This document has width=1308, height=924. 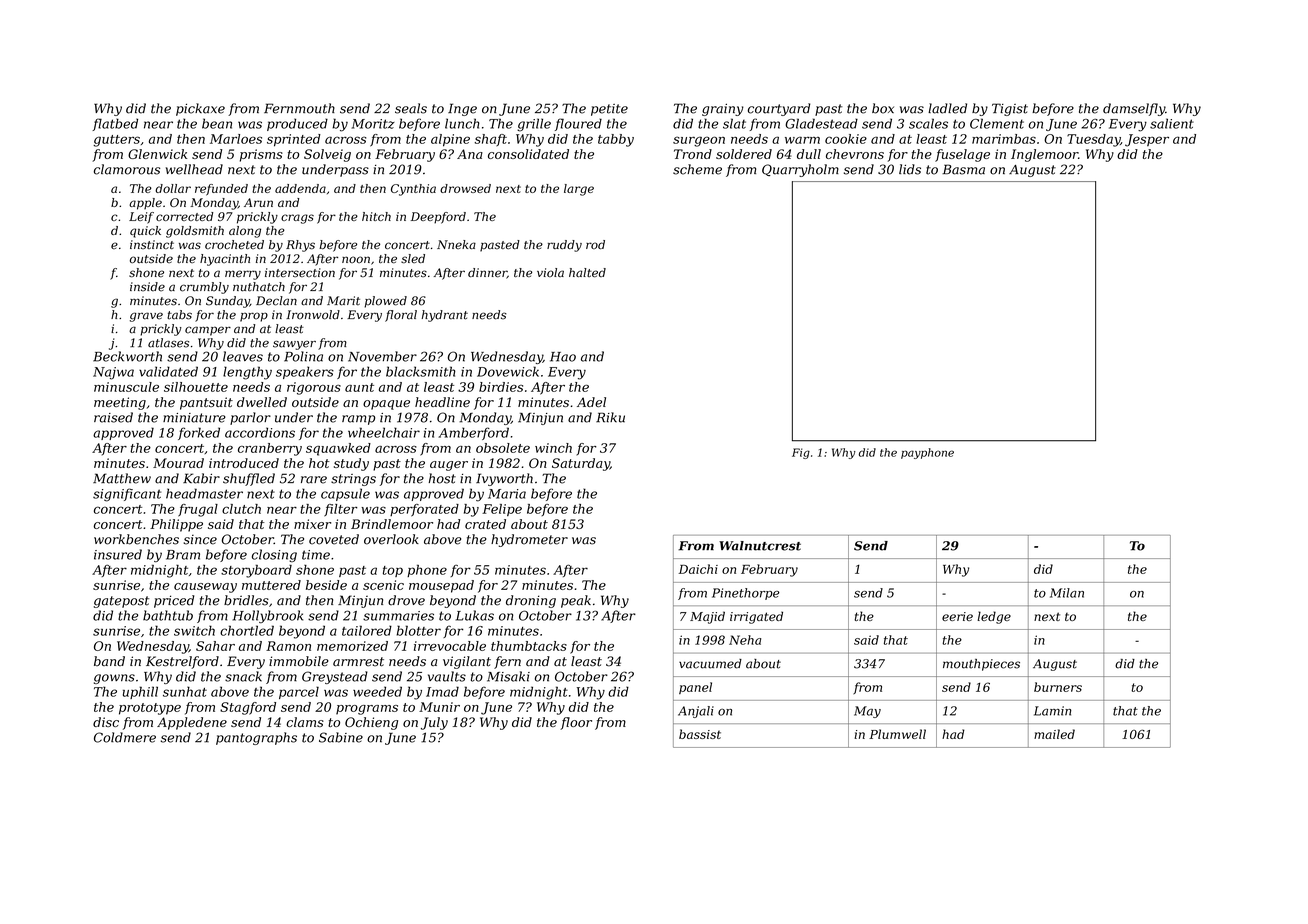 What do you see at coordinates (883, 108) in the document?
I see `box` at bounding box center [883, 108].
